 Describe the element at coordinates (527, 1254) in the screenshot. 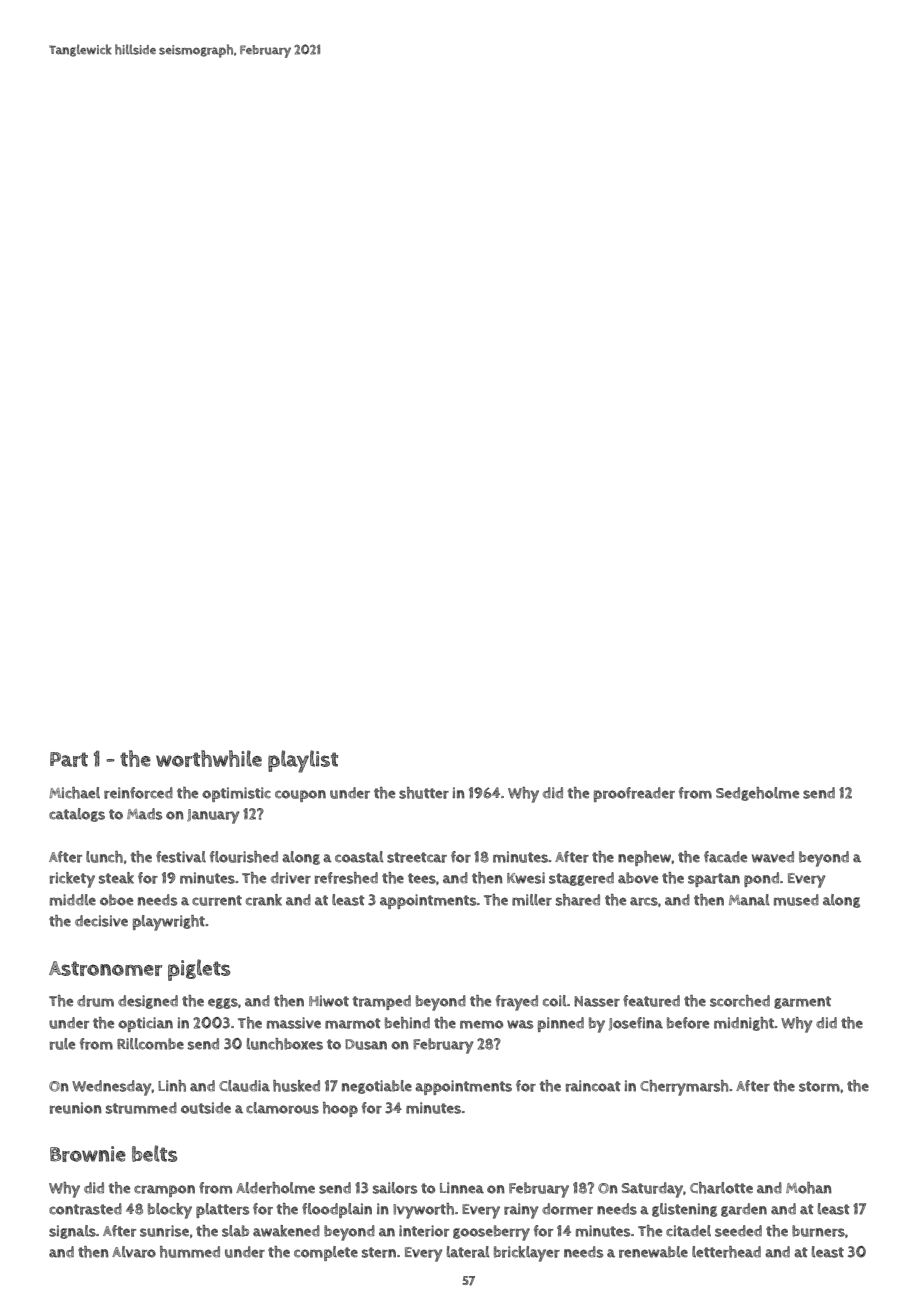

I see `bricklayer` at that location.
